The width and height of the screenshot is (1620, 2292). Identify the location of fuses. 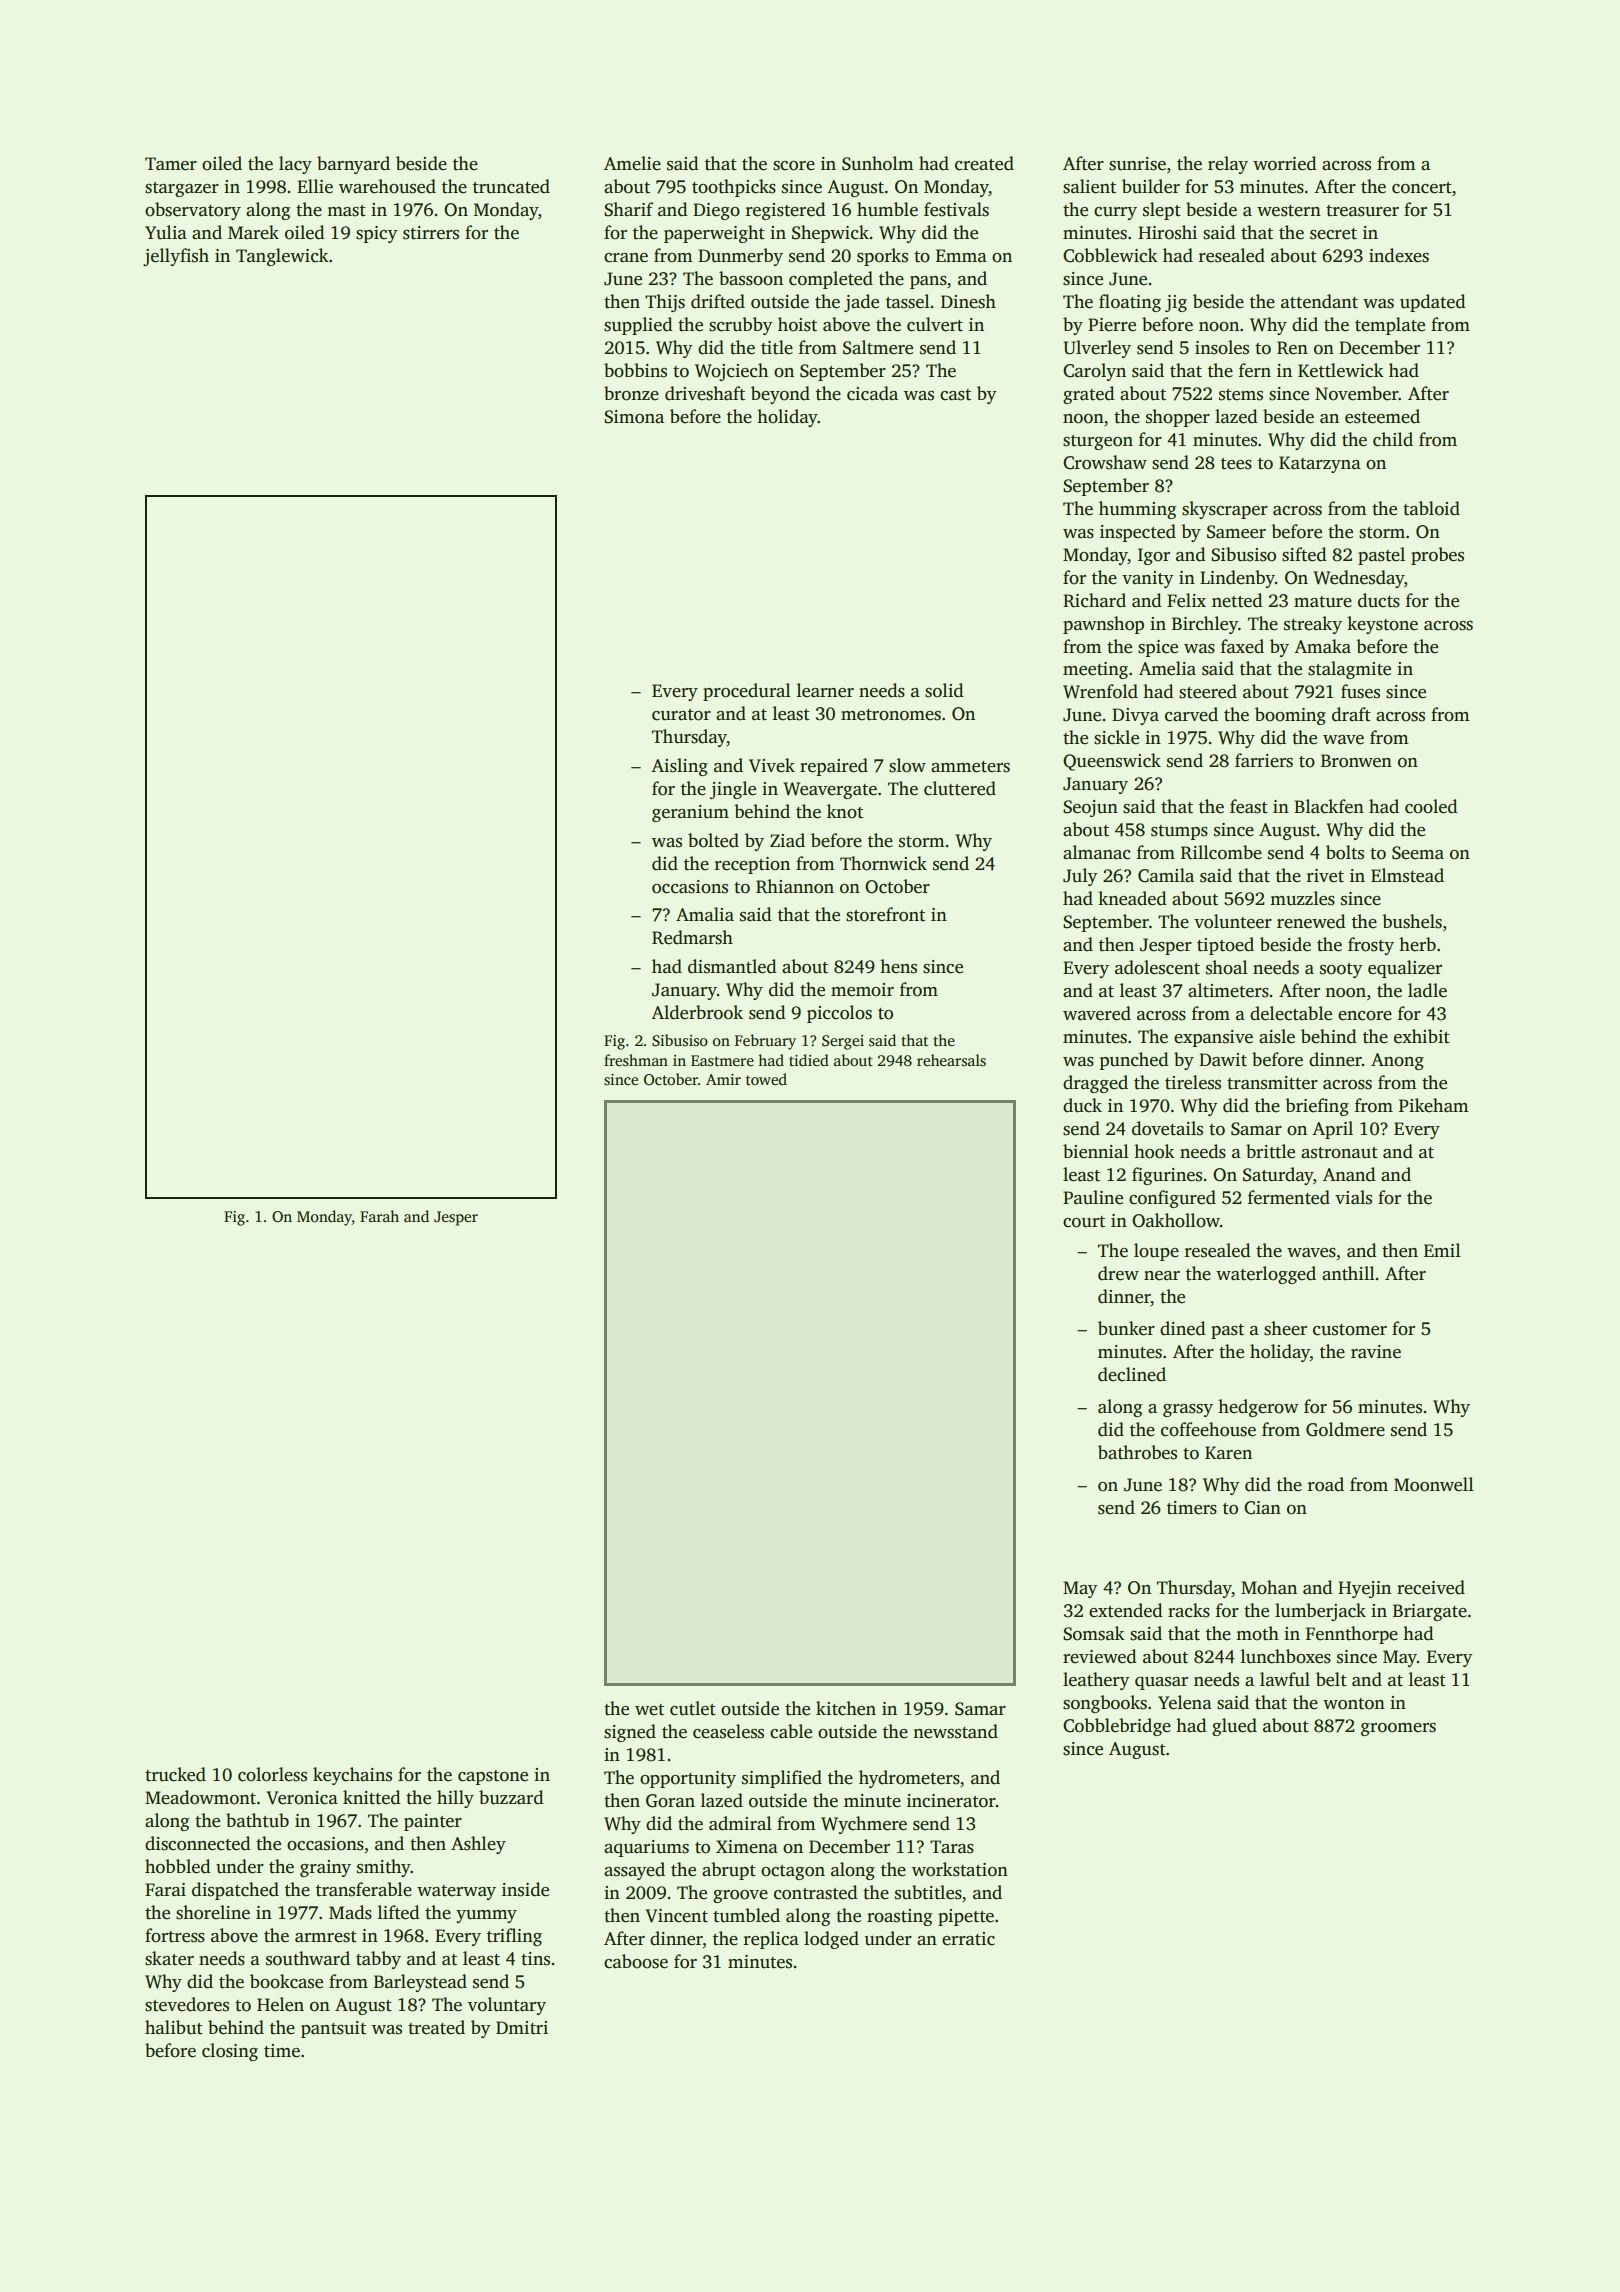
(1360, 691).
